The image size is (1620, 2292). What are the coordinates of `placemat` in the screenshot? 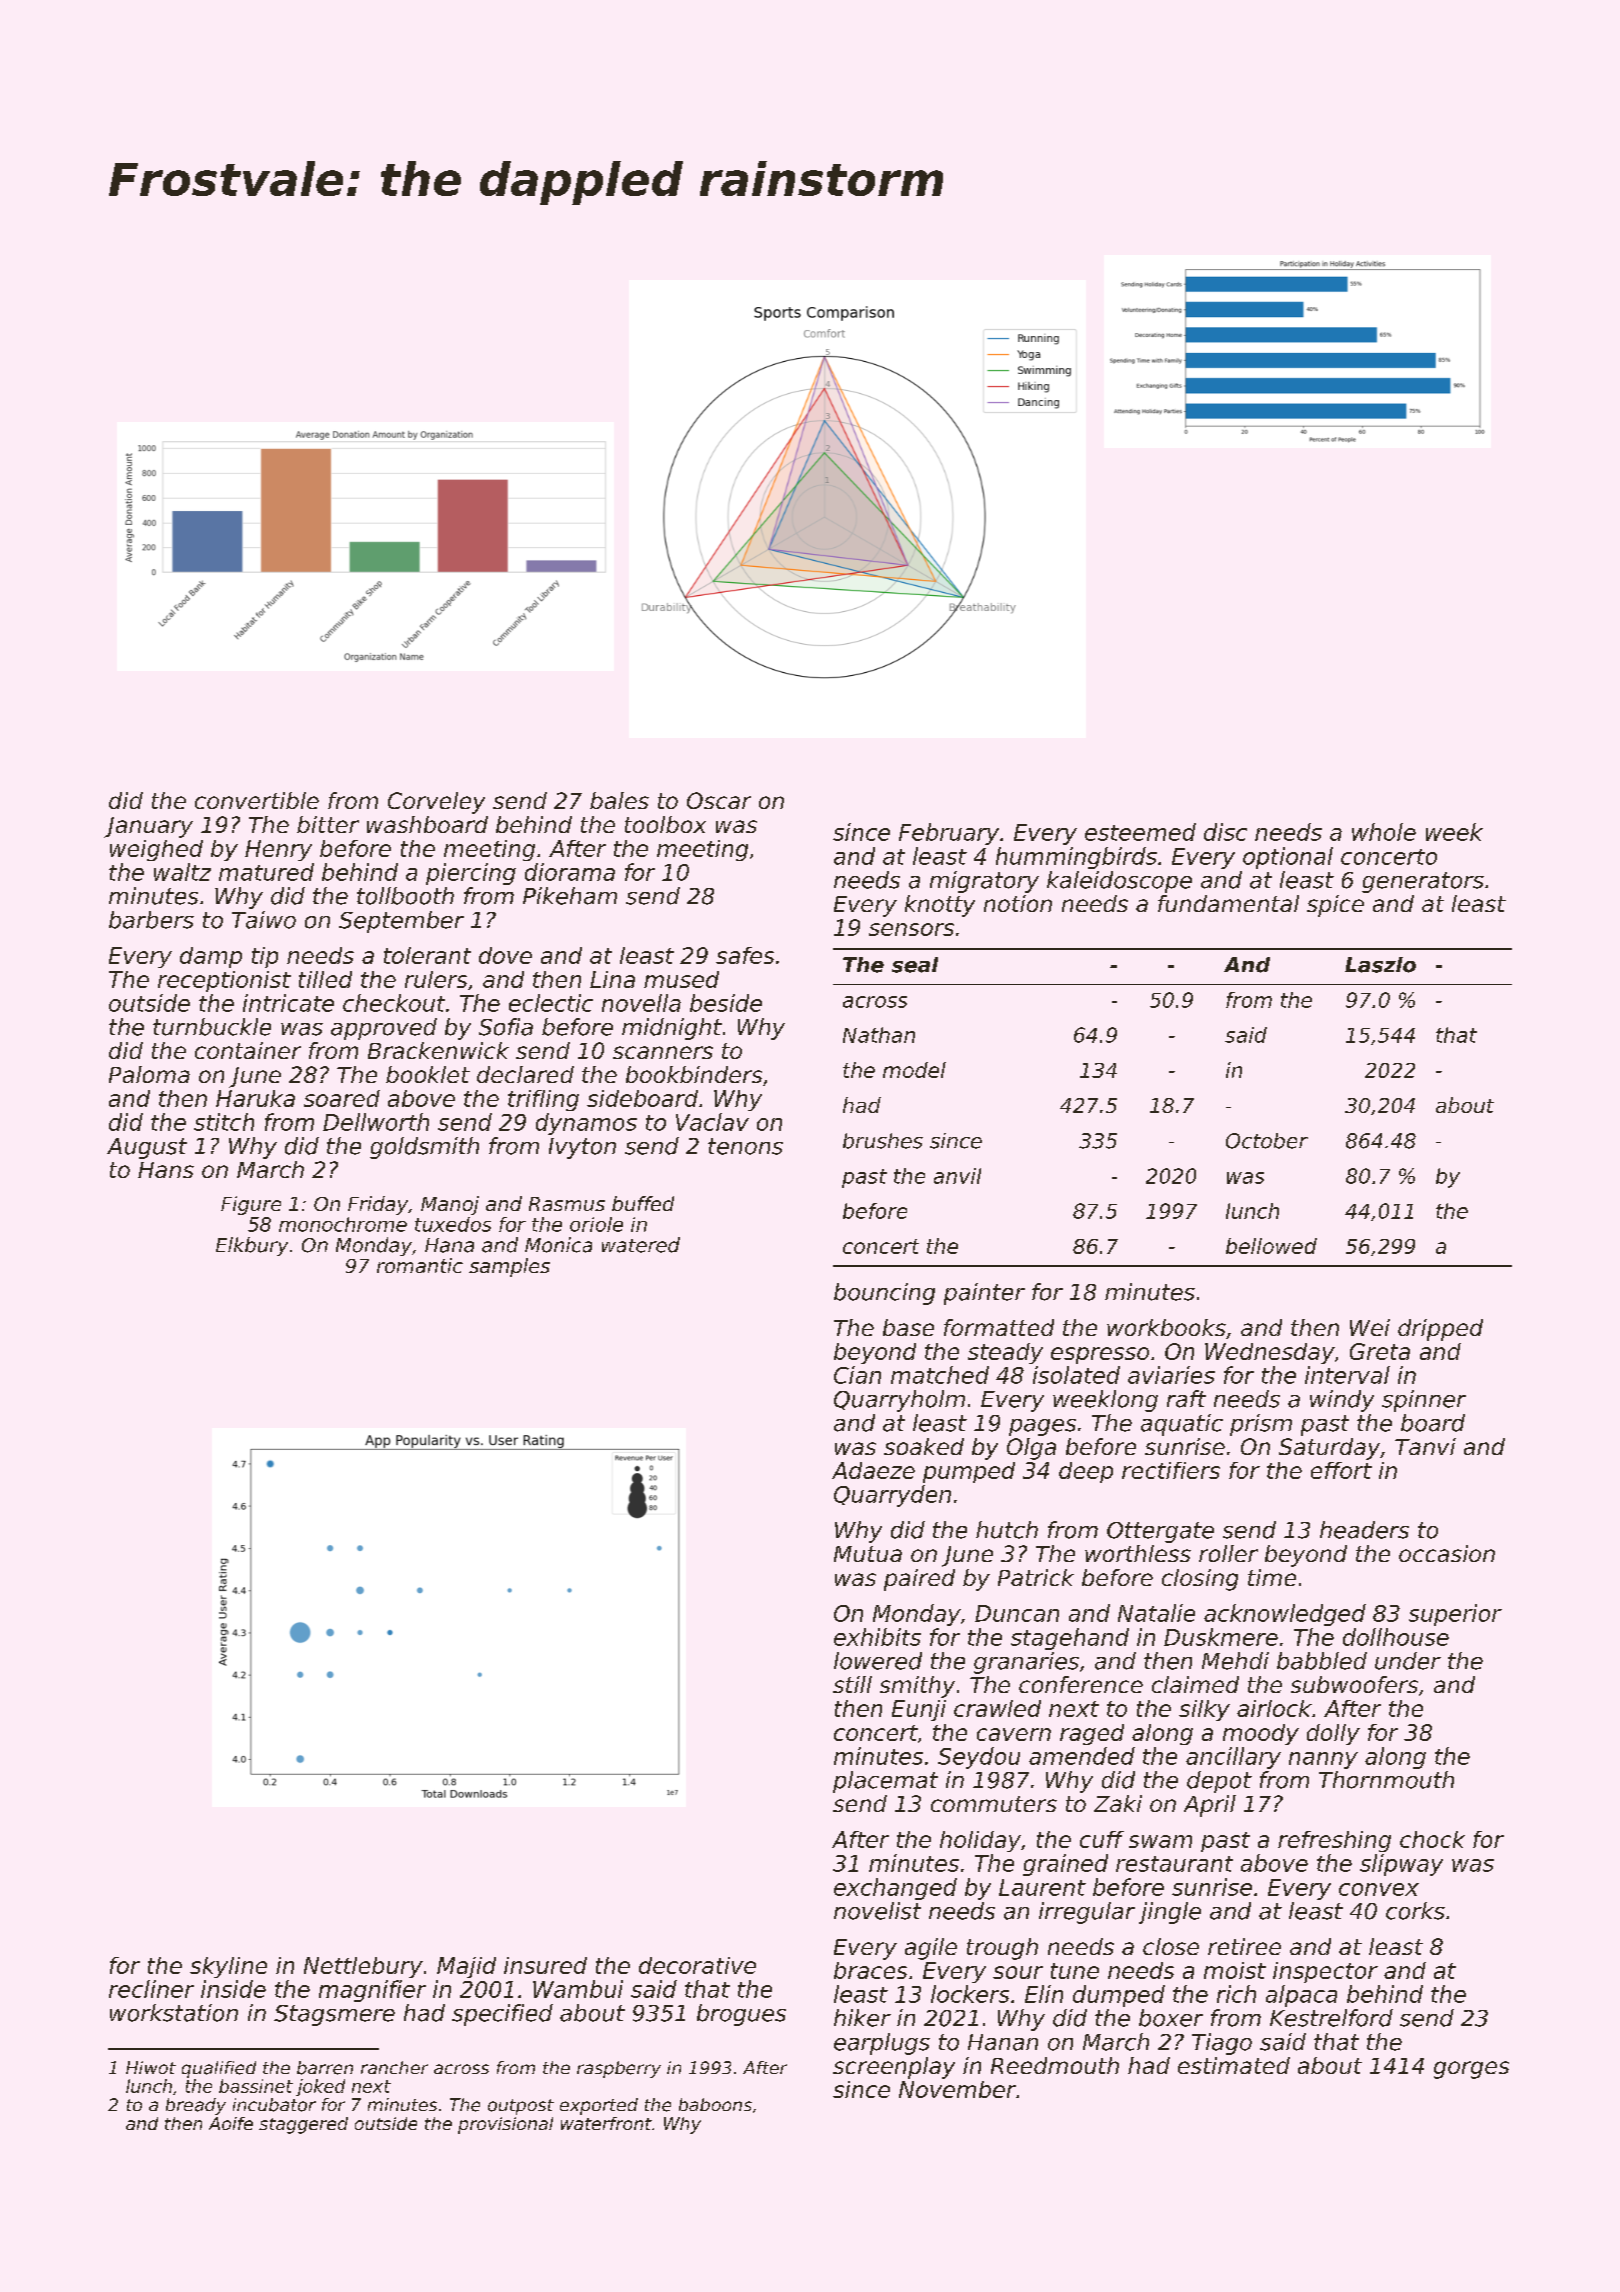 It's located at (885, 1782).
